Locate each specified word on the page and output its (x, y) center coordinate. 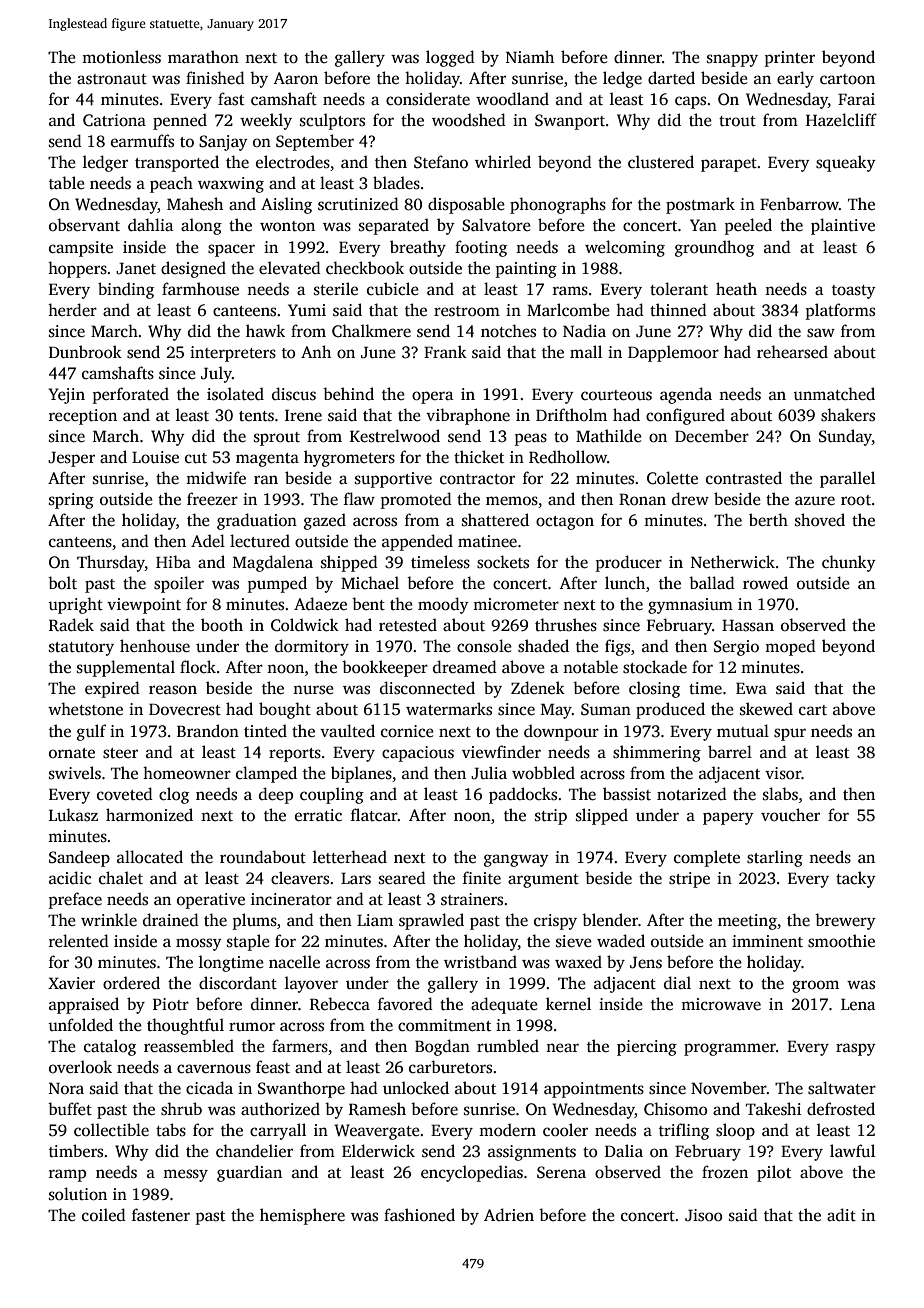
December (712, 436)
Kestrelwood (395, 436)
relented (79, 941)
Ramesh (377, 1109)
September (315, 142)
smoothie (841, 941)
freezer (212, 499)
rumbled (508, 1046)
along (201, 226)
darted (671, 78)
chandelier (254, 1151)
